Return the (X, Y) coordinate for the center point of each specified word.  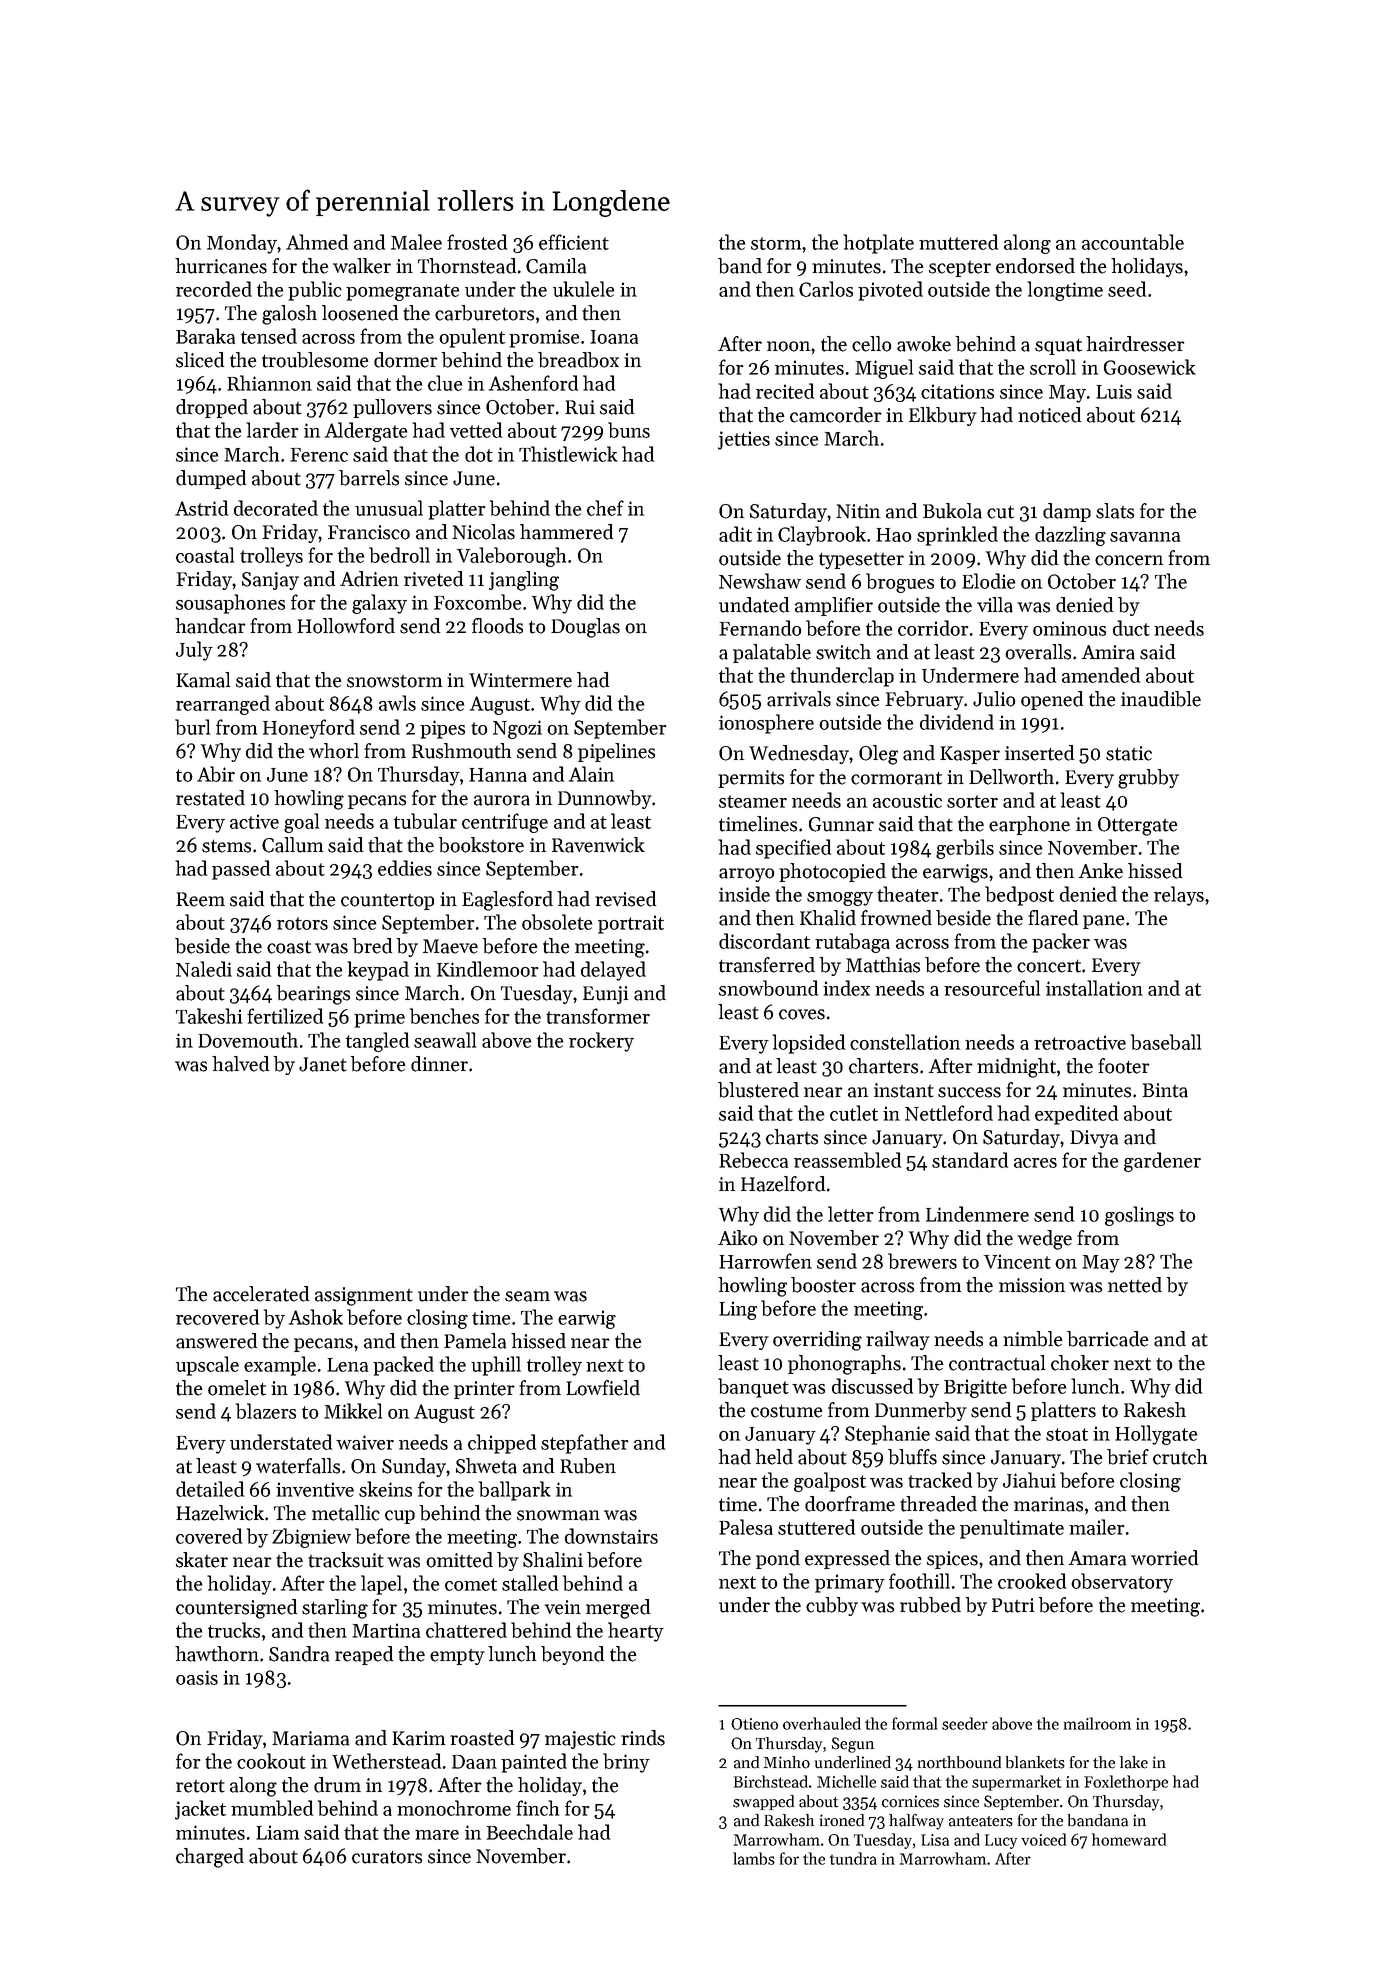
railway (898, 1340)
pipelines (616, 752)
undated (754, 605)
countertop (387, 902)
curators (387, 1857)
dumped (211, 479)
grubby (1148, 779)
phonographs (844, 1365)
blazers (266, 1411)
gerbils (965, 849)
